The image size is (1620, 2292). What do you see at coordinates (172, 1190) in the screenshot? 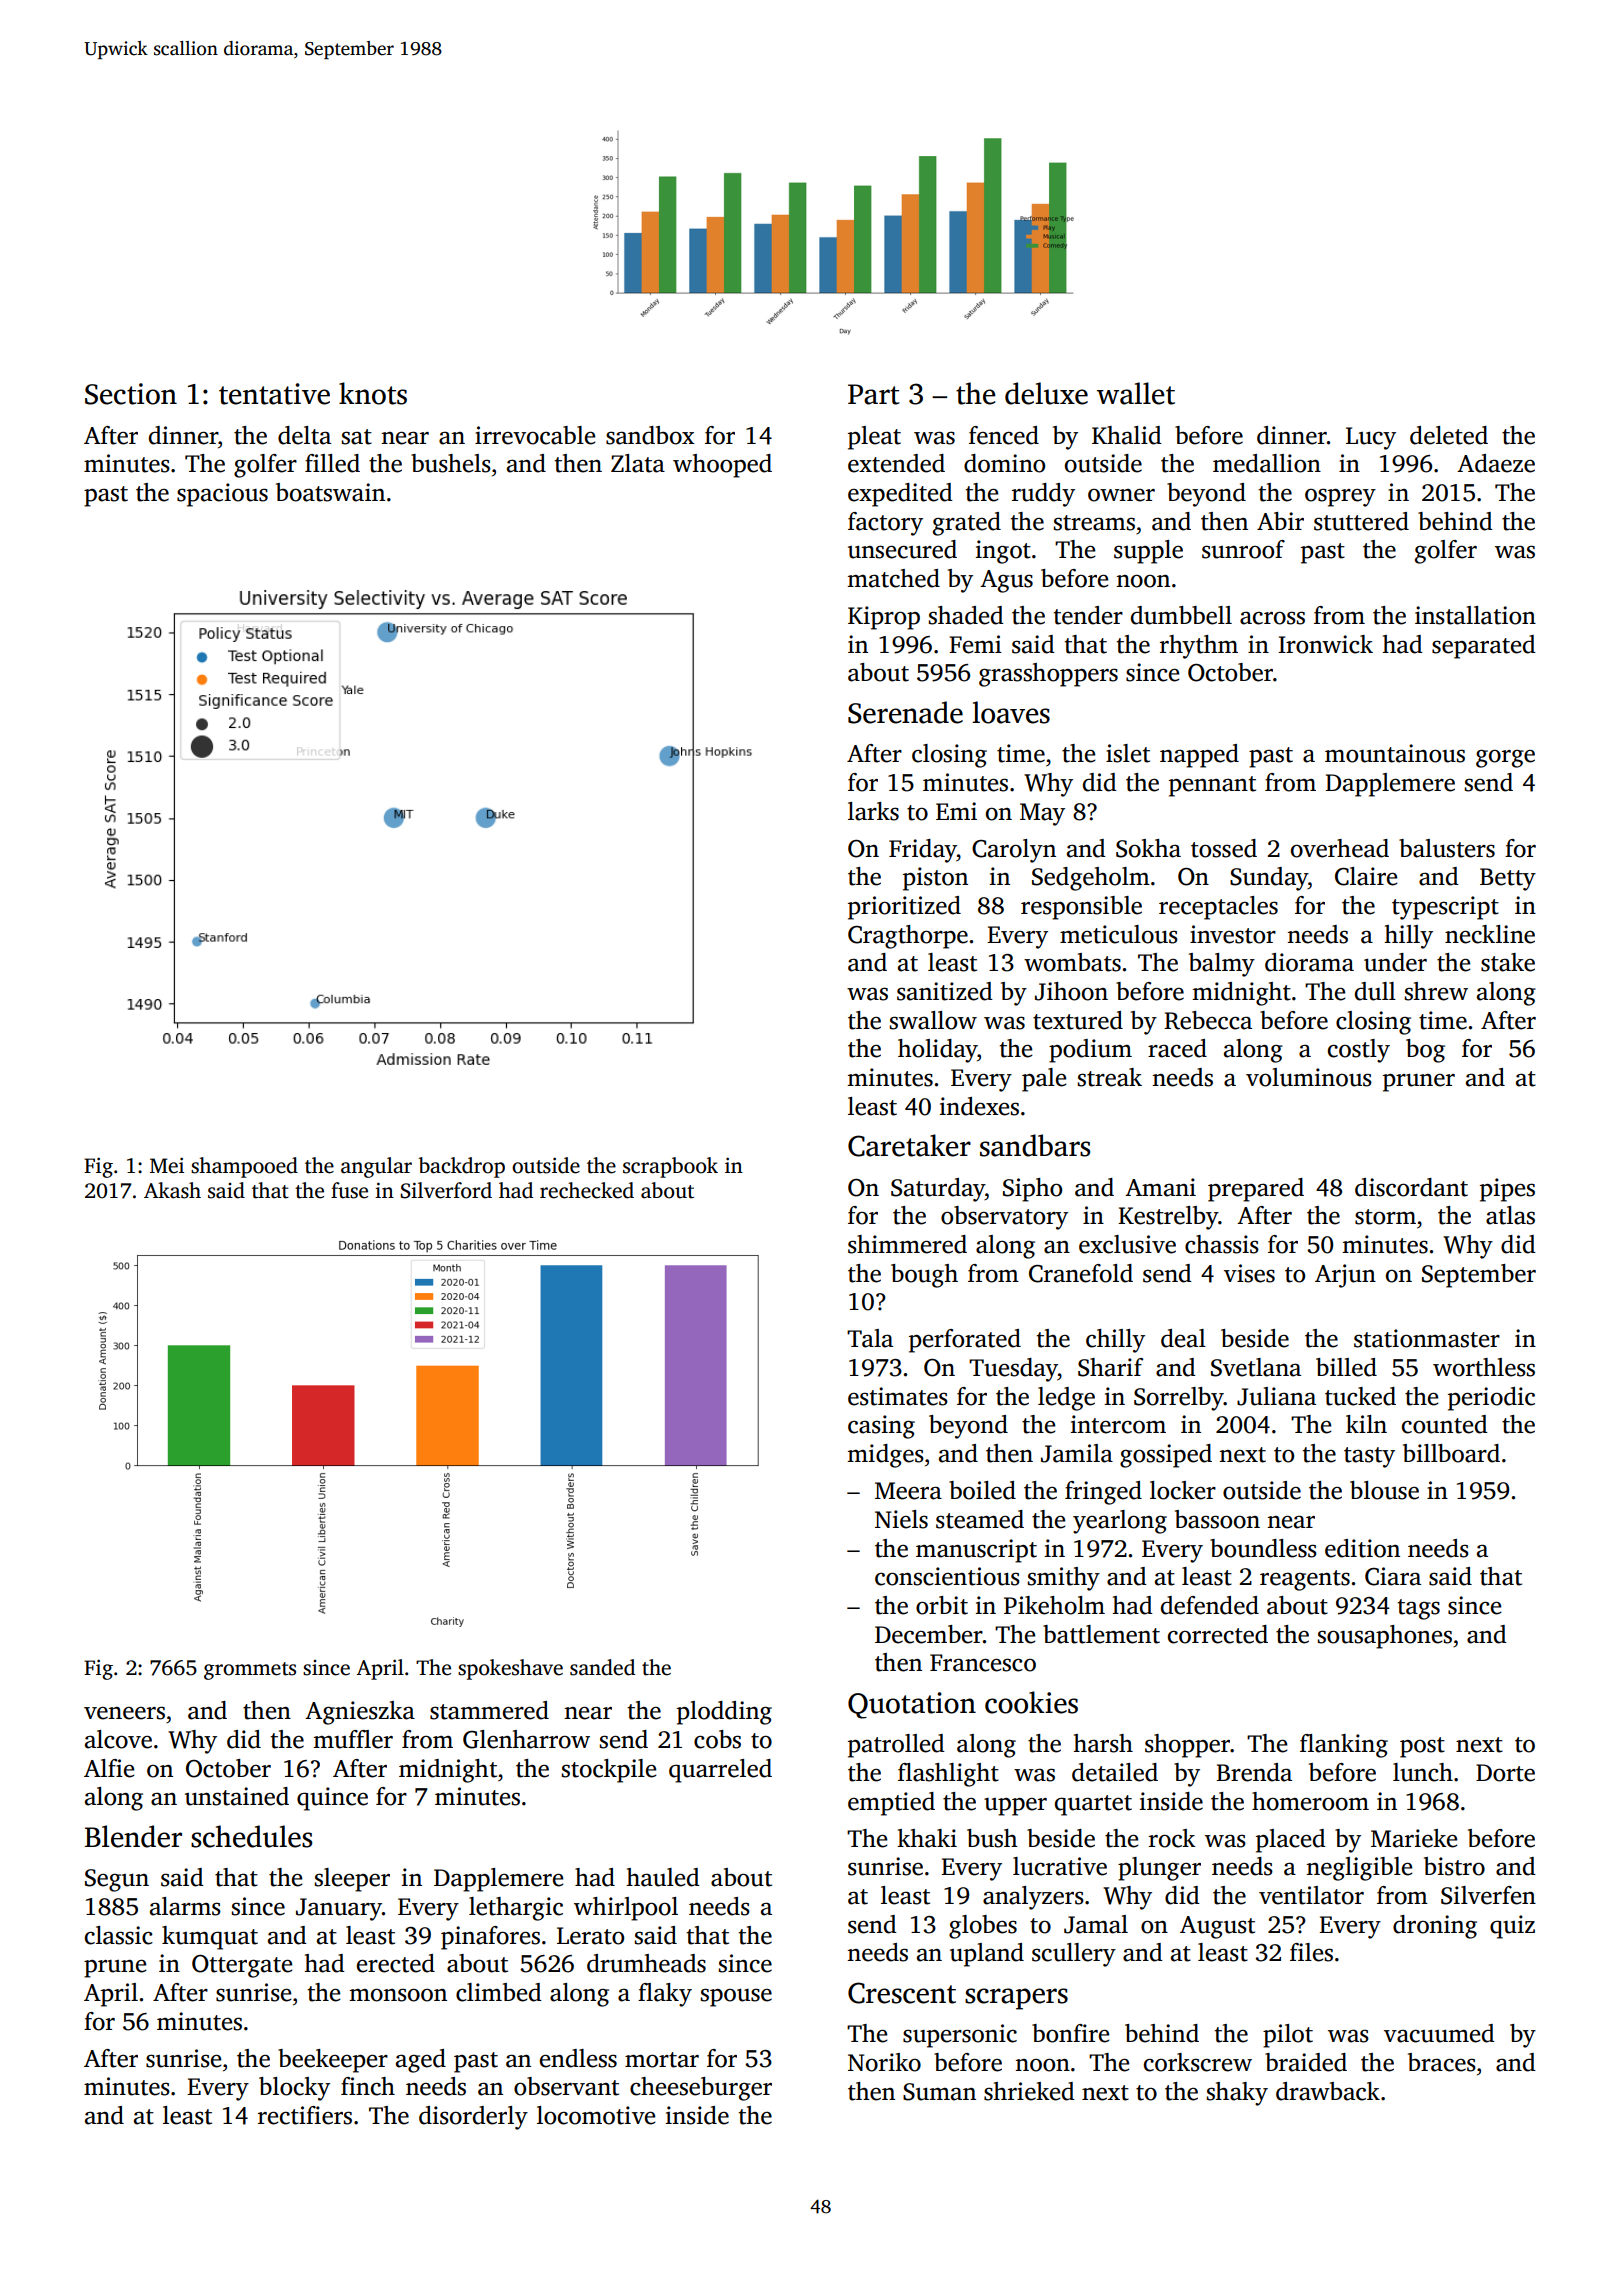
I see `Akash` at bounding box center [172, 1190].
